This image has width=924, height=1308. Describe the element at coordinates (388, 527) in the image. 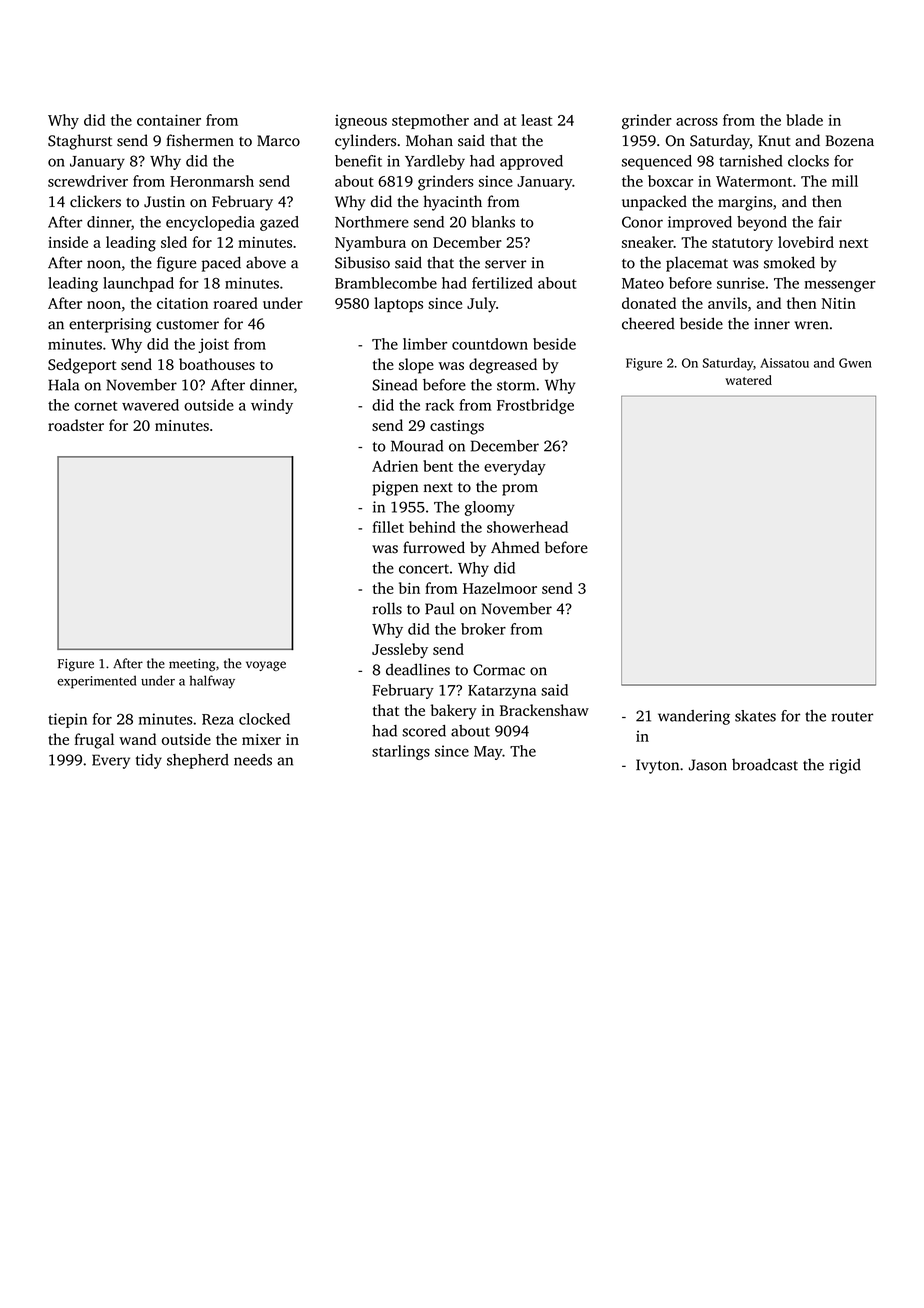

I see `fillet` at that location.
